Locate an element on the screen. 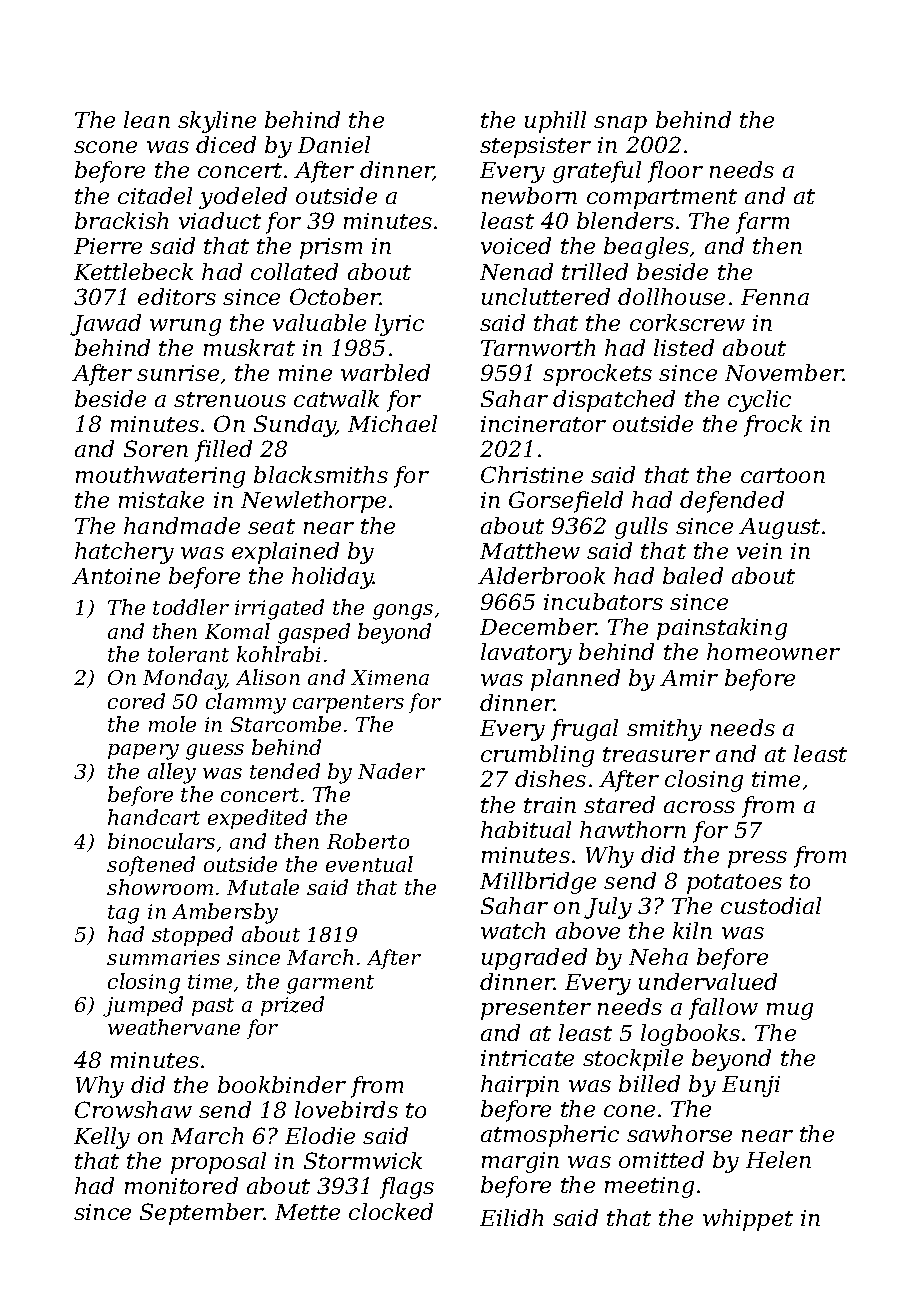  jumped is located at coordinates (143, 1006).
